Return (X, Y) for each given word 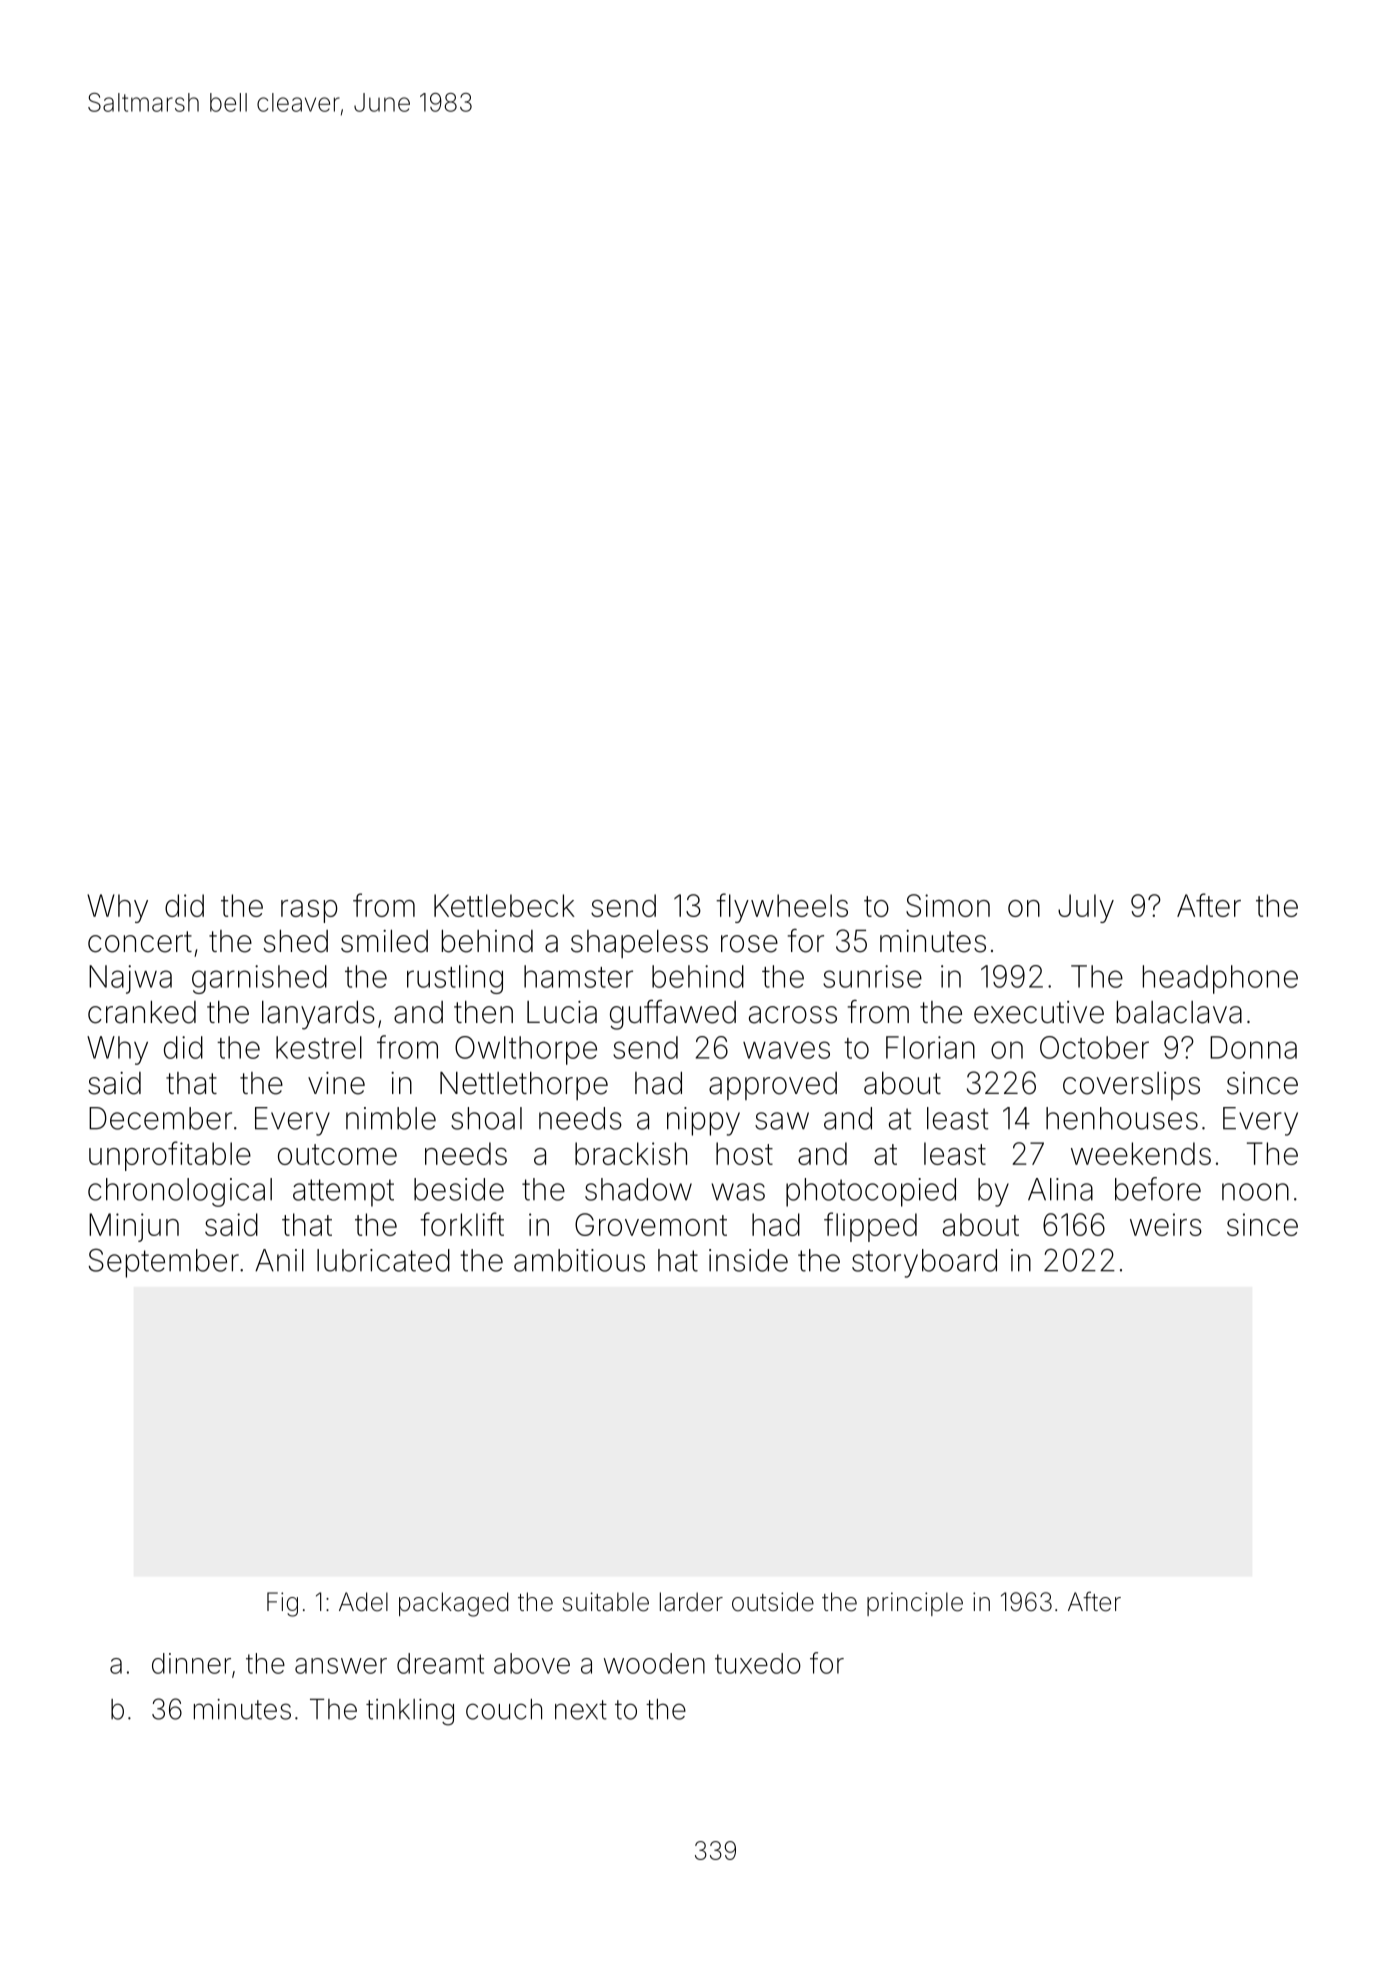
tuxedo (758, 1663)
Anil (279, 1260)
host (744, 1153)
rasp (309, 911)
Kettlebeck (504, 905)
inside (748, 1260)
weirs (1166, 1224)
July (1086, 908)
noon (1255, 1192)
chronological (180, 1192)
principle (915, 1604)
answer (341, 1666)
